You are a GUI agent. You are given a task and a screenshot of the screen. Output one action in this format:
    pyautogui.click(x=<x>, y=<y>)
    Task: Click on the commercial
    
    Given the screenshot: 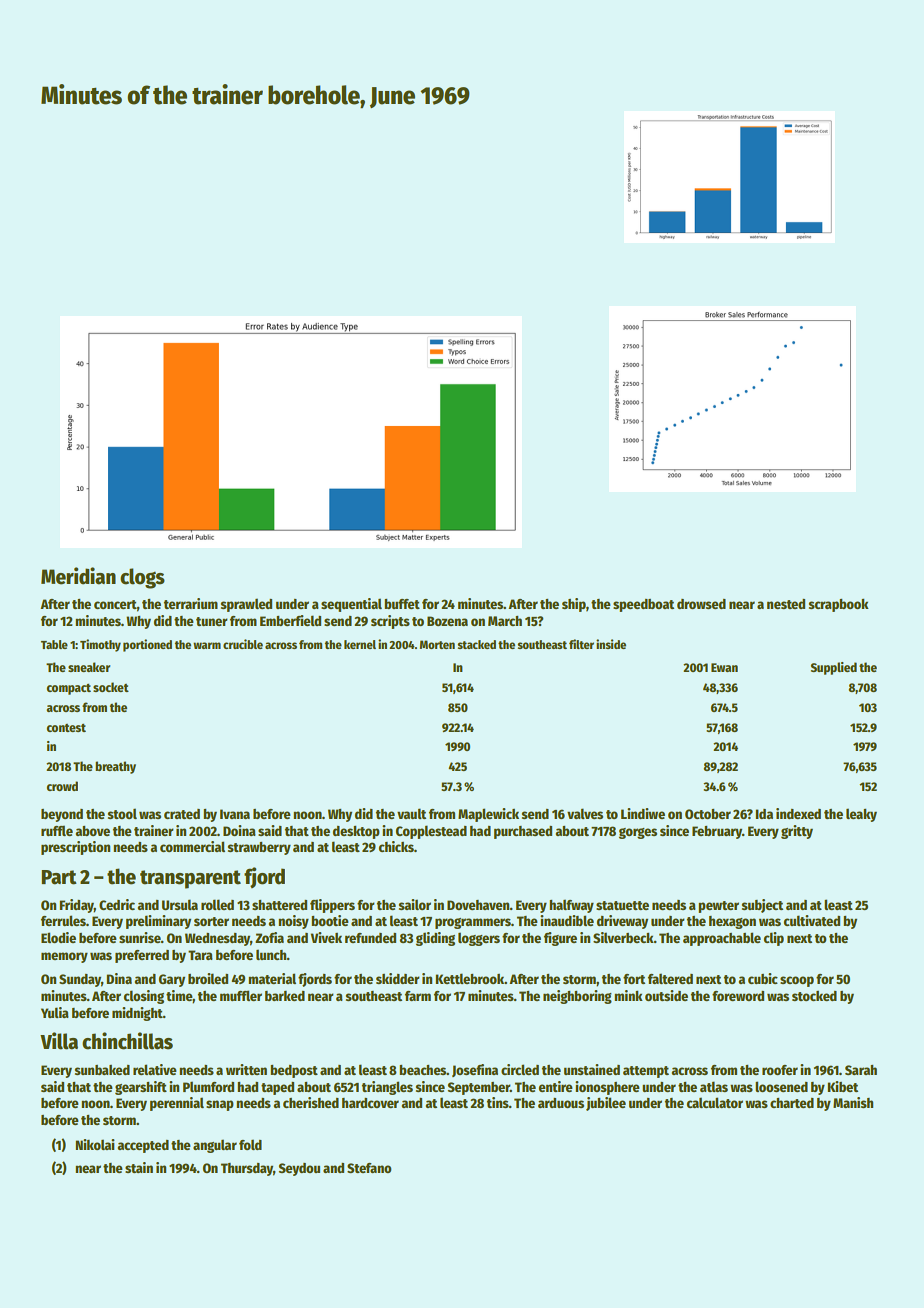 What is the action you would take?
    pyautogui.click(x=192, y=846)
